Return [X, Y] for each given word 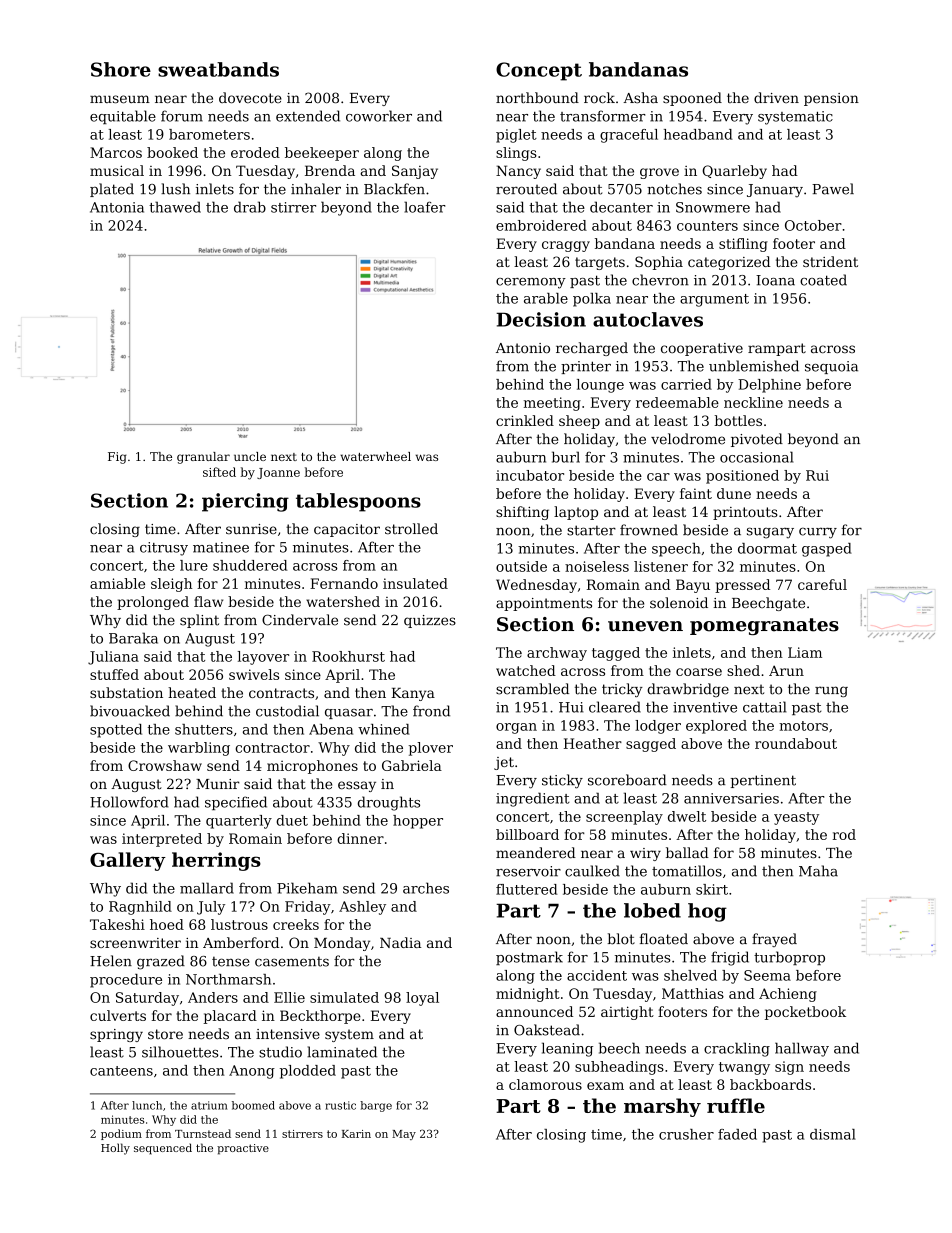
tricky [622, 690]
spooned [692, 99]
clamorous [545, 1084]
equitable [123, 117]
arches [426, 888]
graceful [629, 136]
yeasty [796, 818]
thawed [175, 207]
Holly [115, 1149]
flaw [208, 601]
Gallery [128, 861]
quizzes [430, 621]
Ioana [775, 280]
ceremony [531, 283]
